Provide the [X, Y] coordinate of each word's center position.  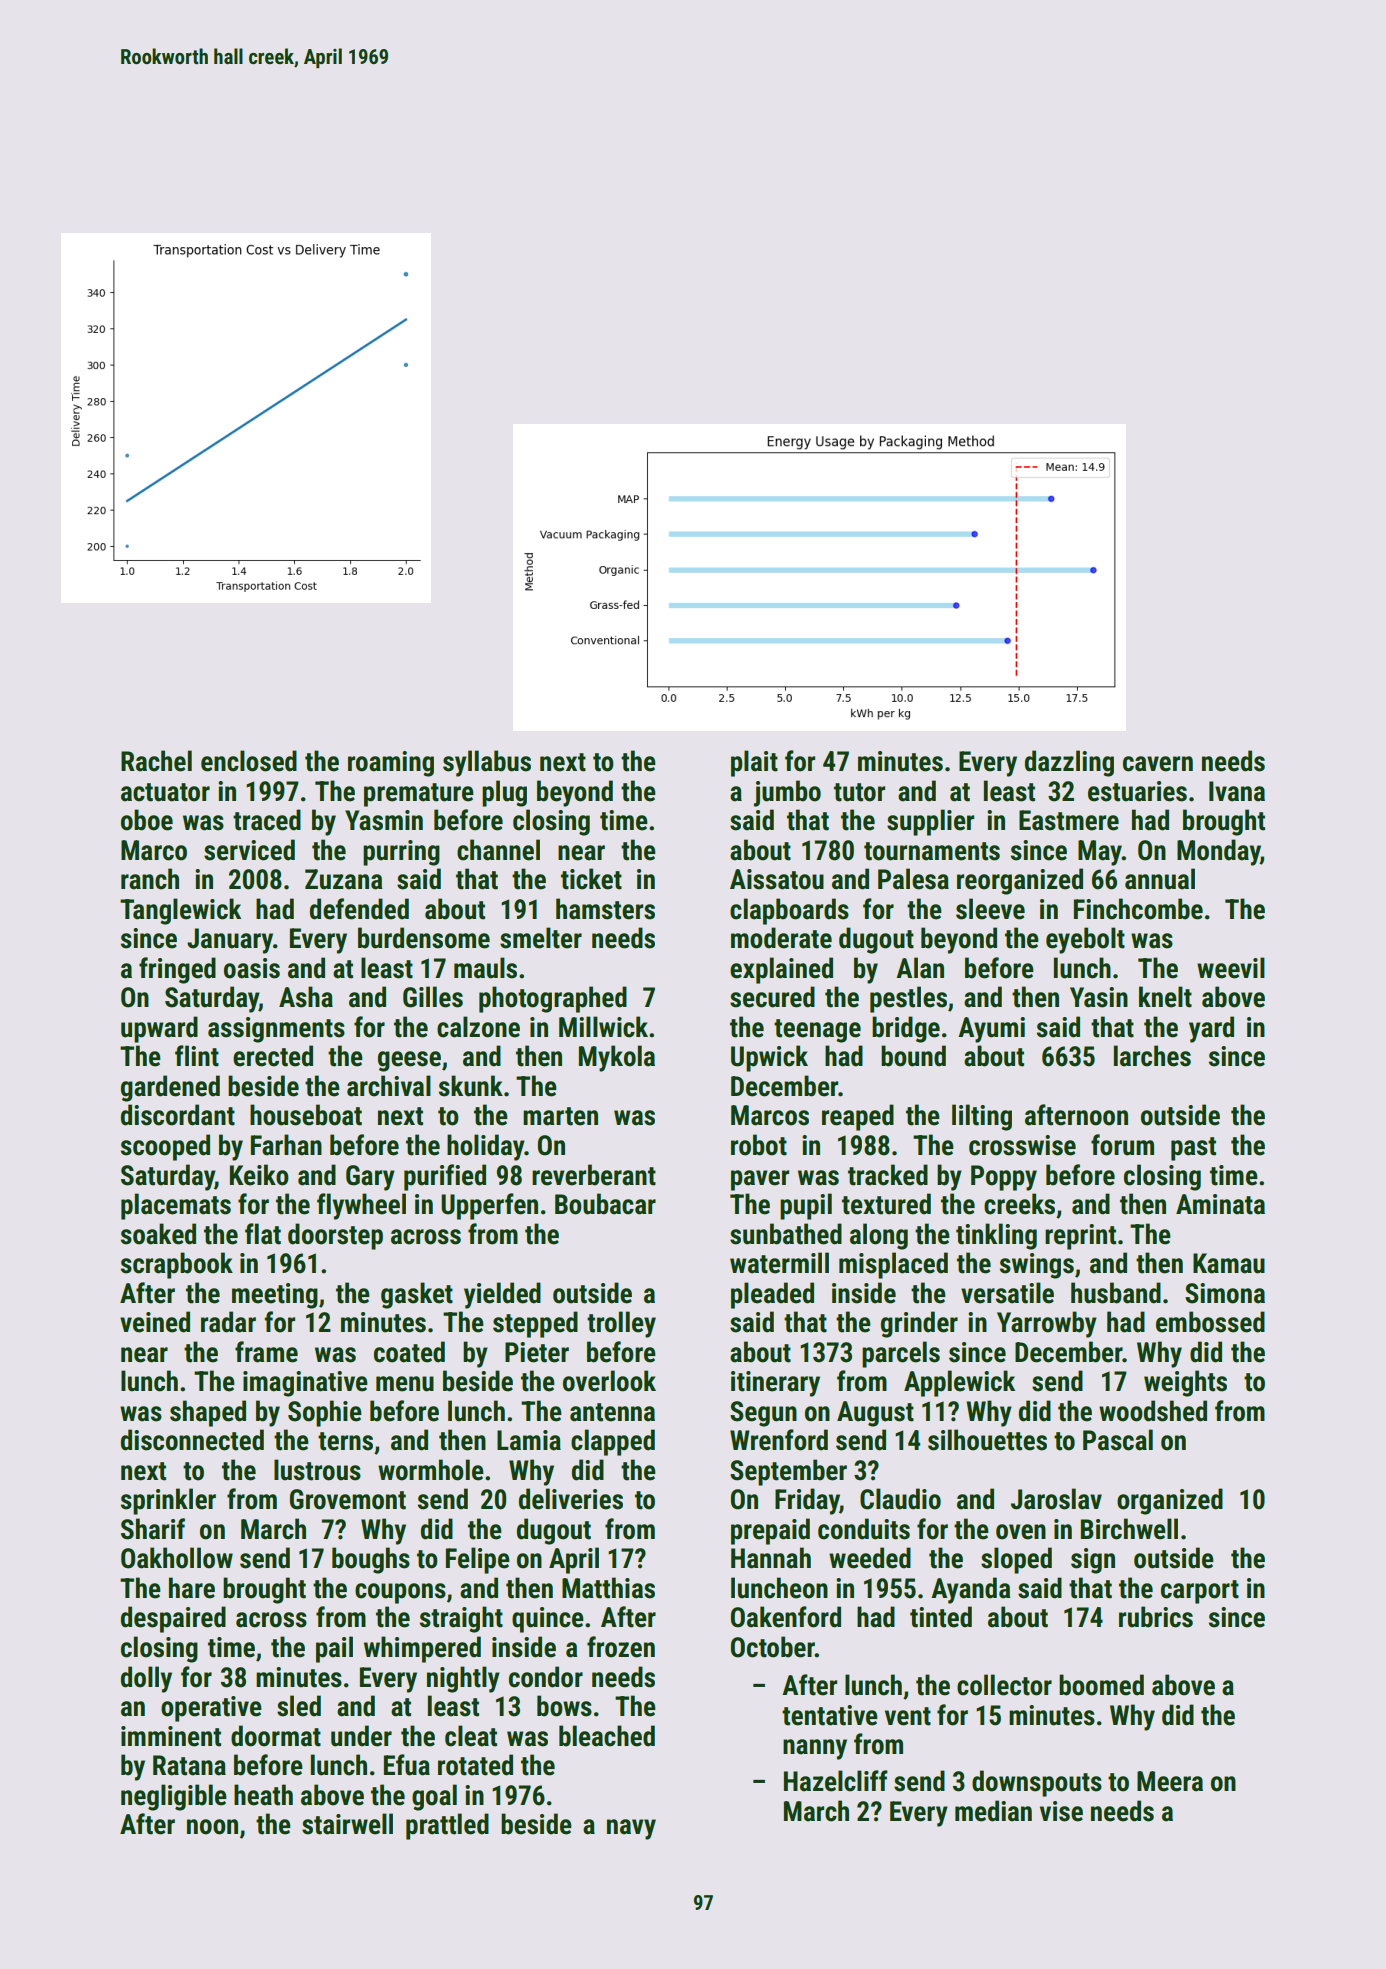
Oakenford [786, 1617]
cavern [1158, 764]
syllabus [487, 763]
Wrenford [779, 1440]
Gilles [433, 997]
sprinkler [168, 1501]
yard [1211, 1029]
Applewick [959, 1383]
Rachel [156, 761]
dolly [146, 1679]
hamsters [605, 909]
